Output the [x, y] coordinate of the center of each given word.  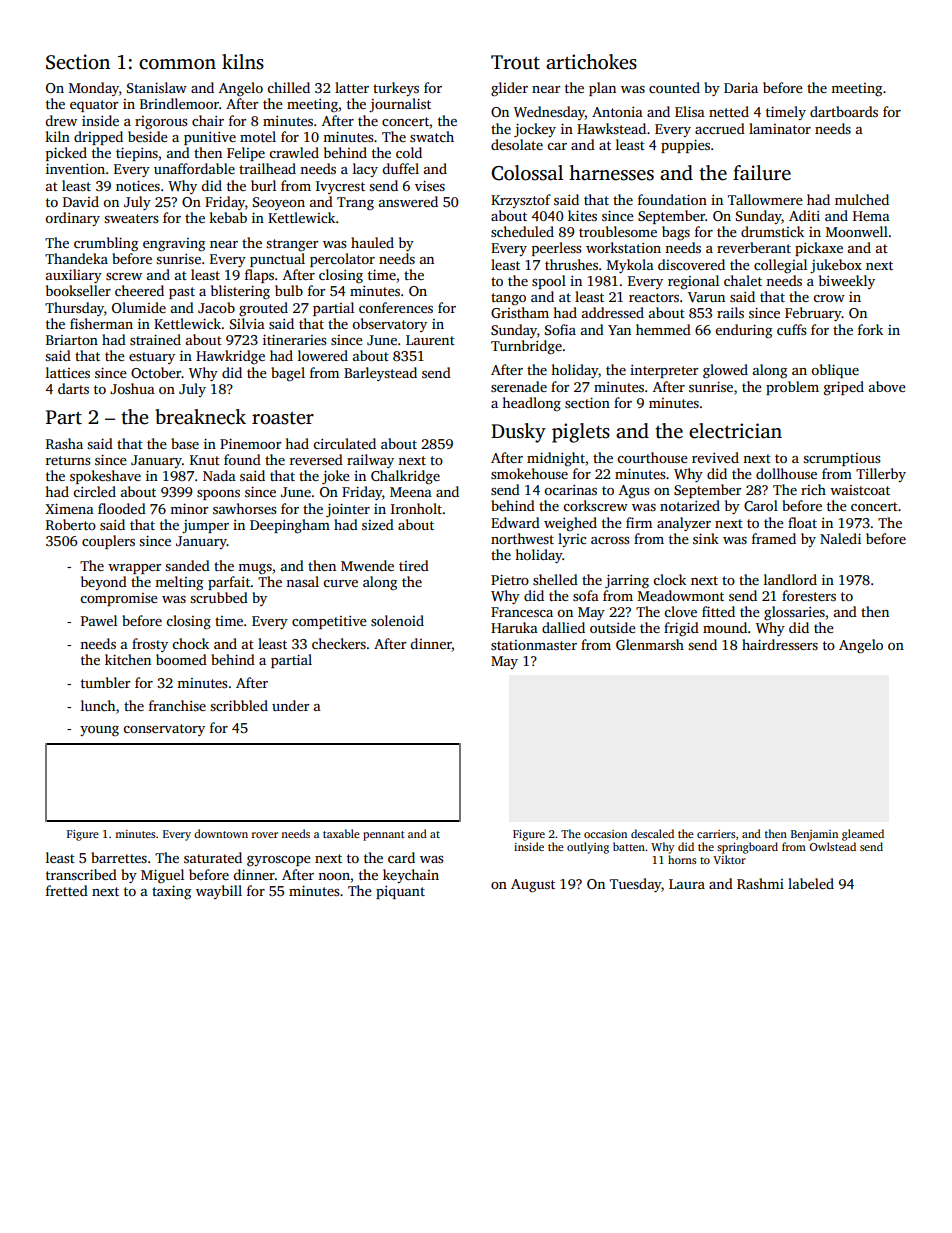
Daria [741, 88]
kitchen [128, 659]
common [177, 64]
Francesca [522, 612]
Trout [515, 62]
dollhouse [786, 473]
